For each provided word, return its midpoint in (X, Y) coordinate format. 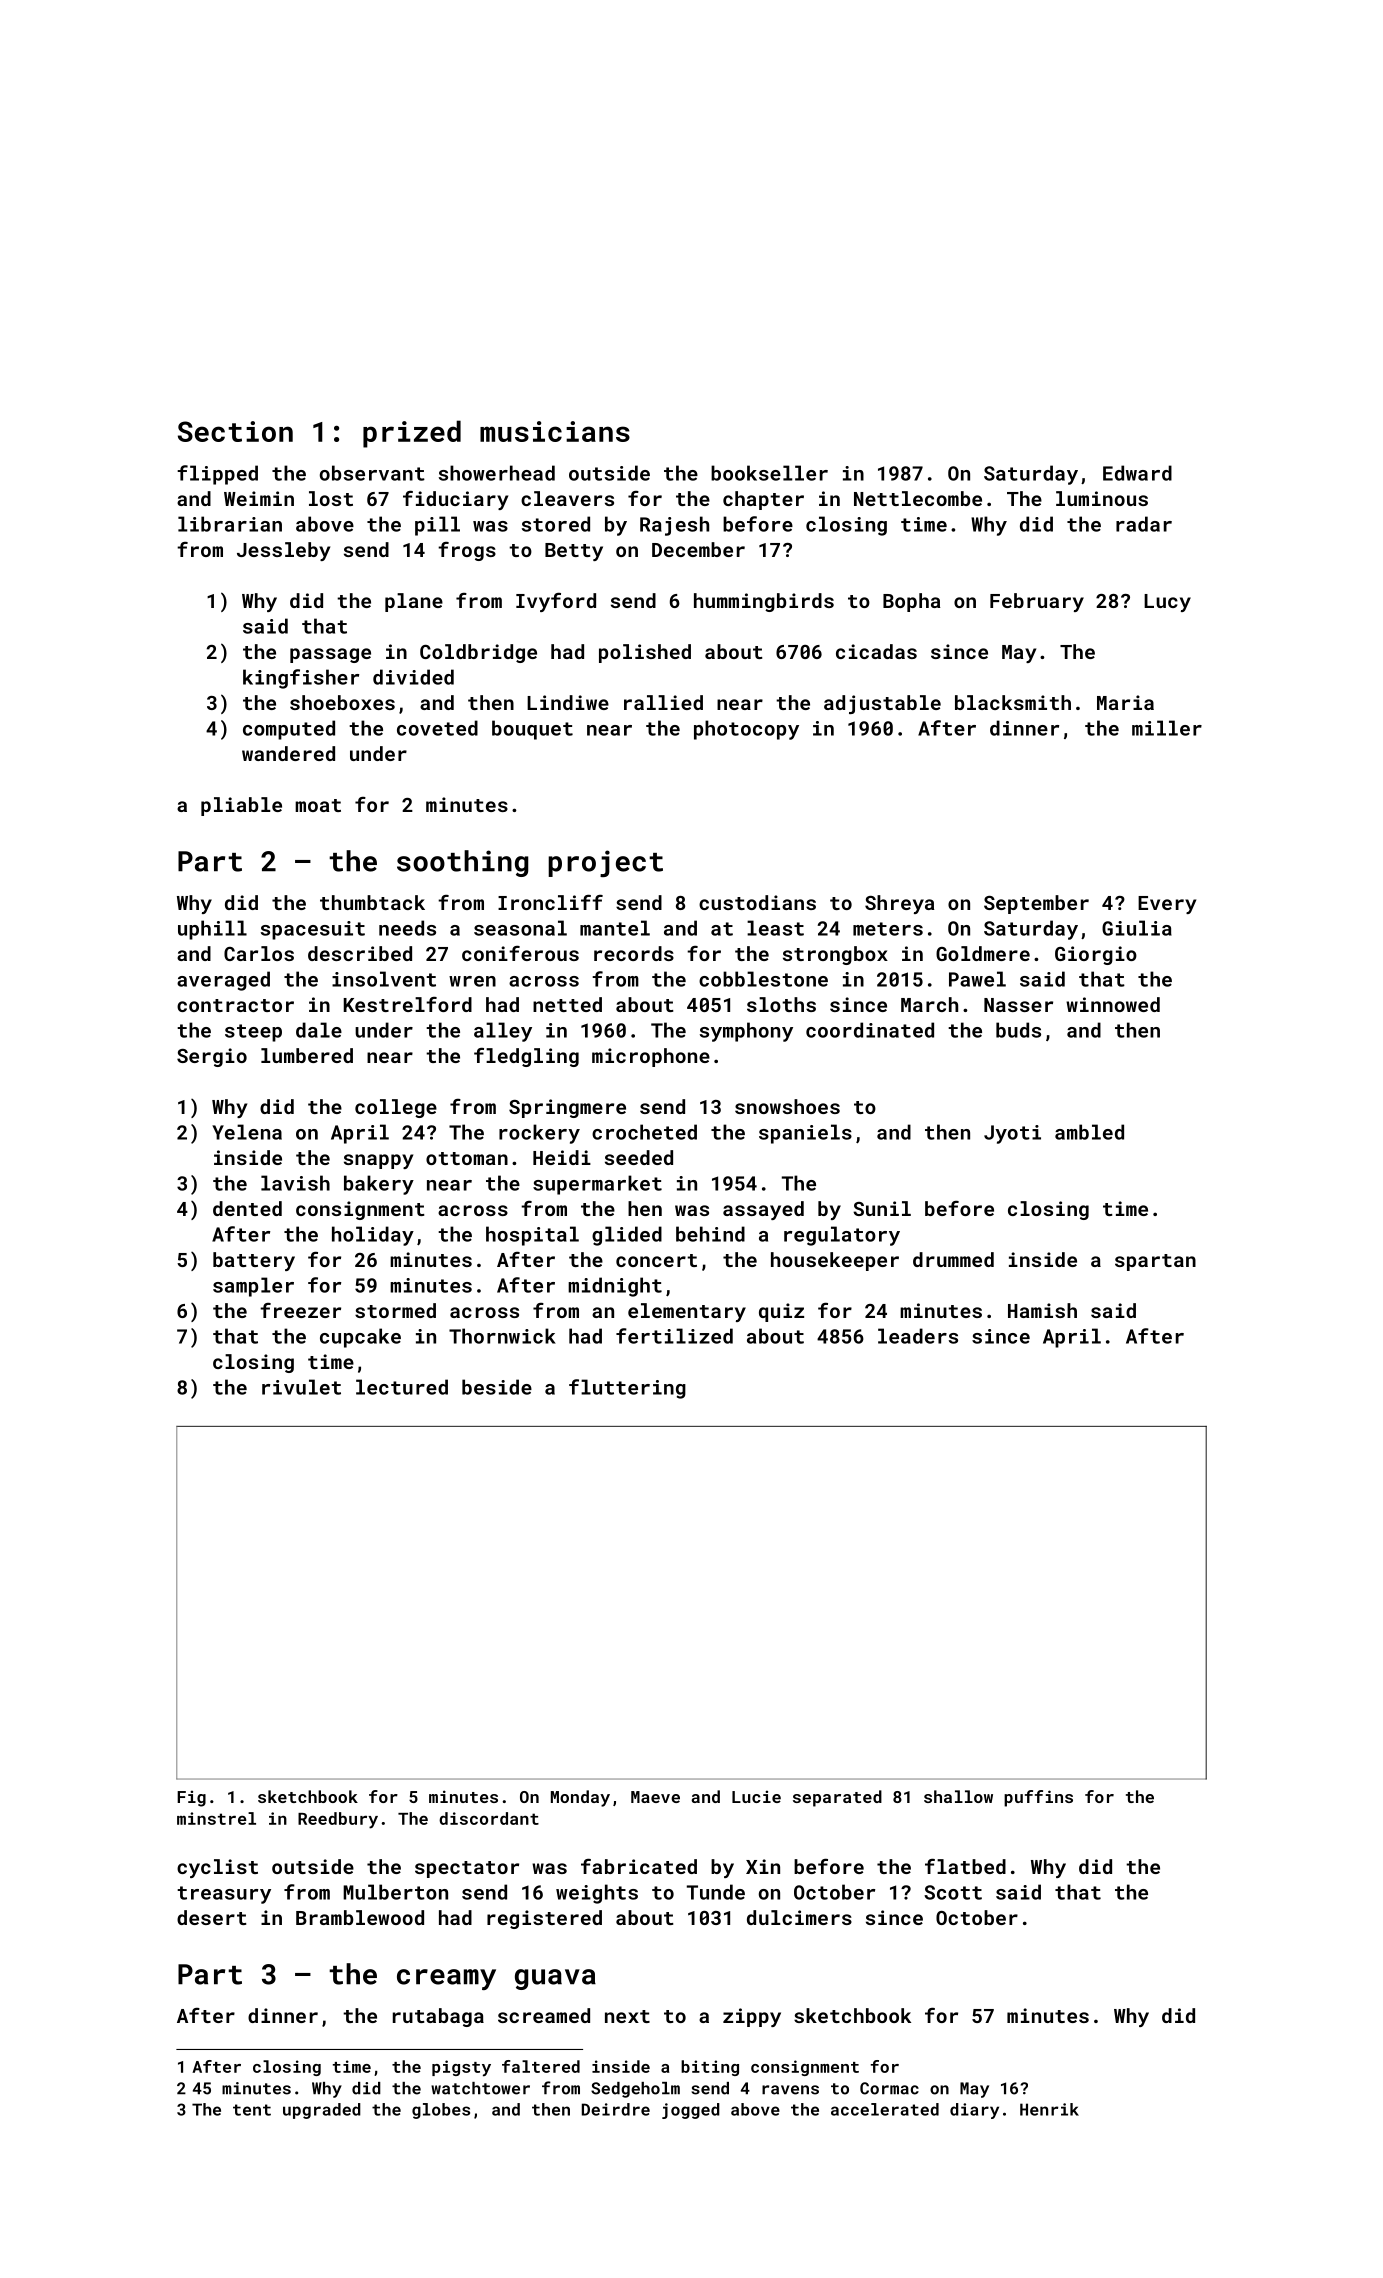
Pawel (977, 979)
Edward (1137, 473)
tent (252, 2110)
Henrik (1049, 2109)
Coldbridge (478, 653)
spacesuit (313, 930)
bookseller (769, 473)
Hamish (1042, 1310)
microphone (651, 1057)
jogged (691, 2111)
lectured (402, 1387)
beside (497, 1387)
